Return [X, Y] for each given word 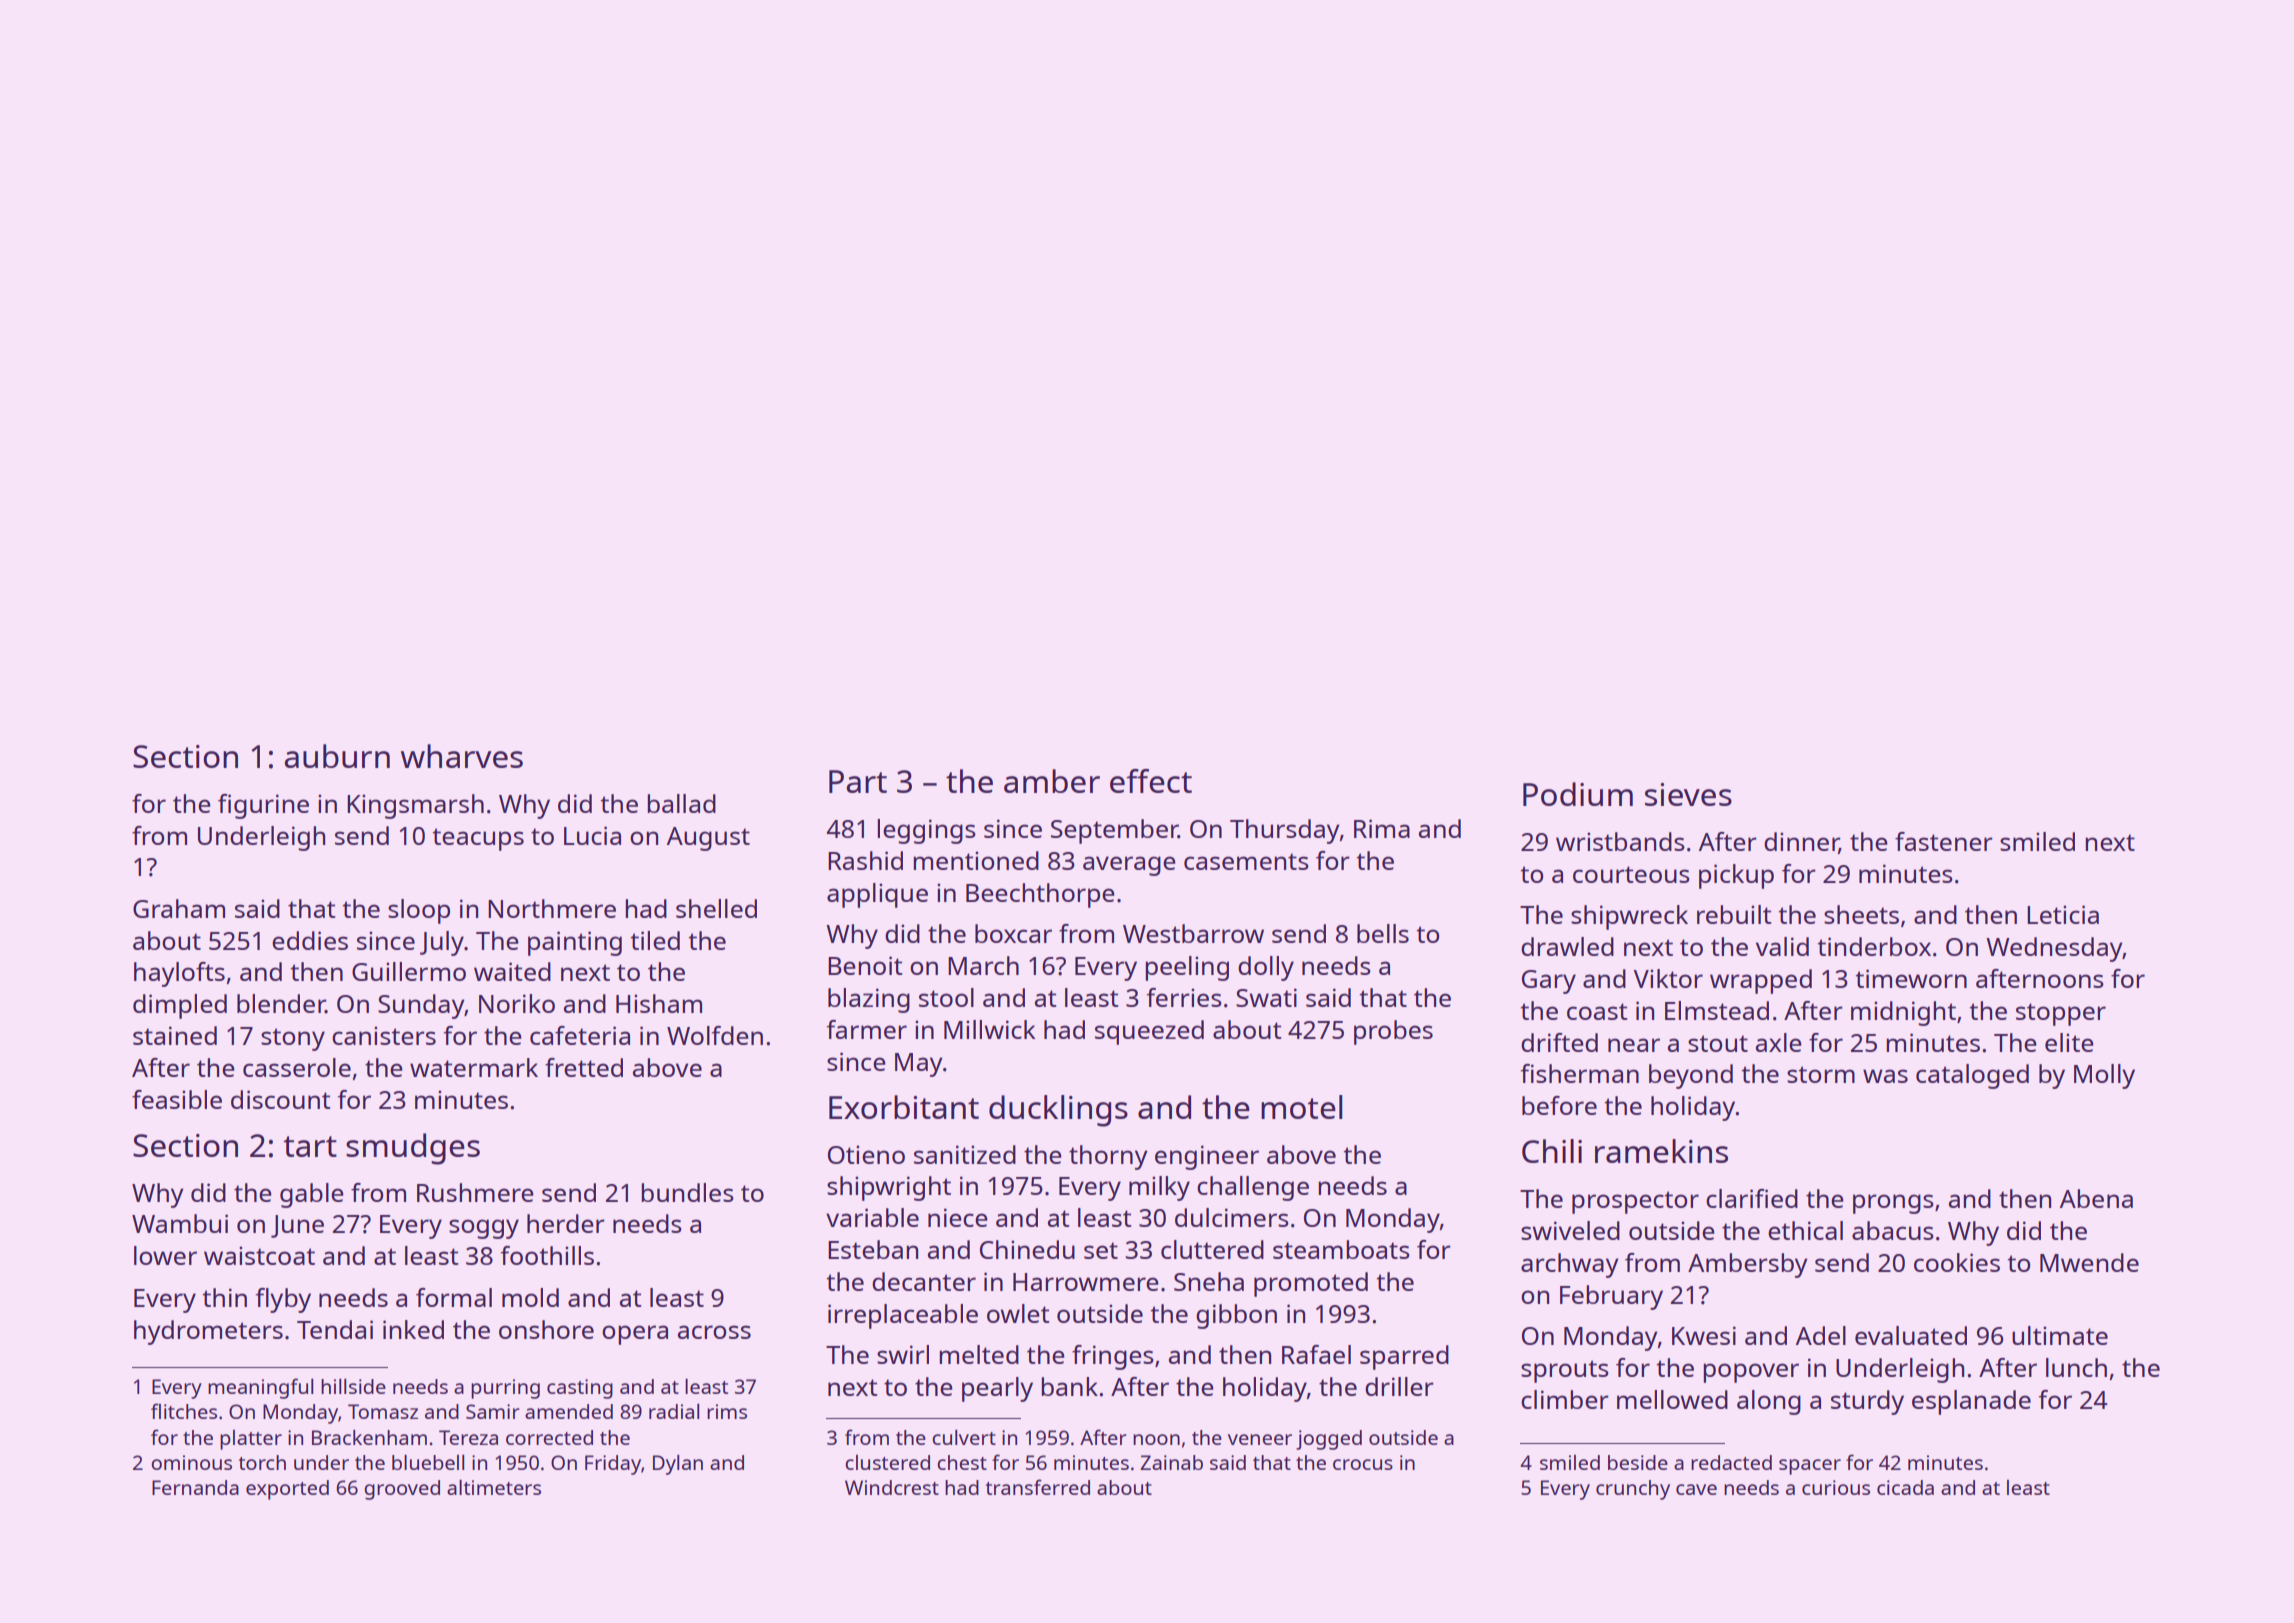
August [708, 839]
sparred [1404, 1357]
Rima [1382, 828]
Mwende [2089, 1262]
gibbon [1236, 1316]
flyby [283, 1300]
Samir [493, 1411]
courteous [1631, 874]
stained [175, 1035]
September [1114, 831]
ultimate [2060, 1335]
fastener [1944, 841]
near [1634, 1045]
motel [1302, 1107]
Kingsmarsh [415, 806]
